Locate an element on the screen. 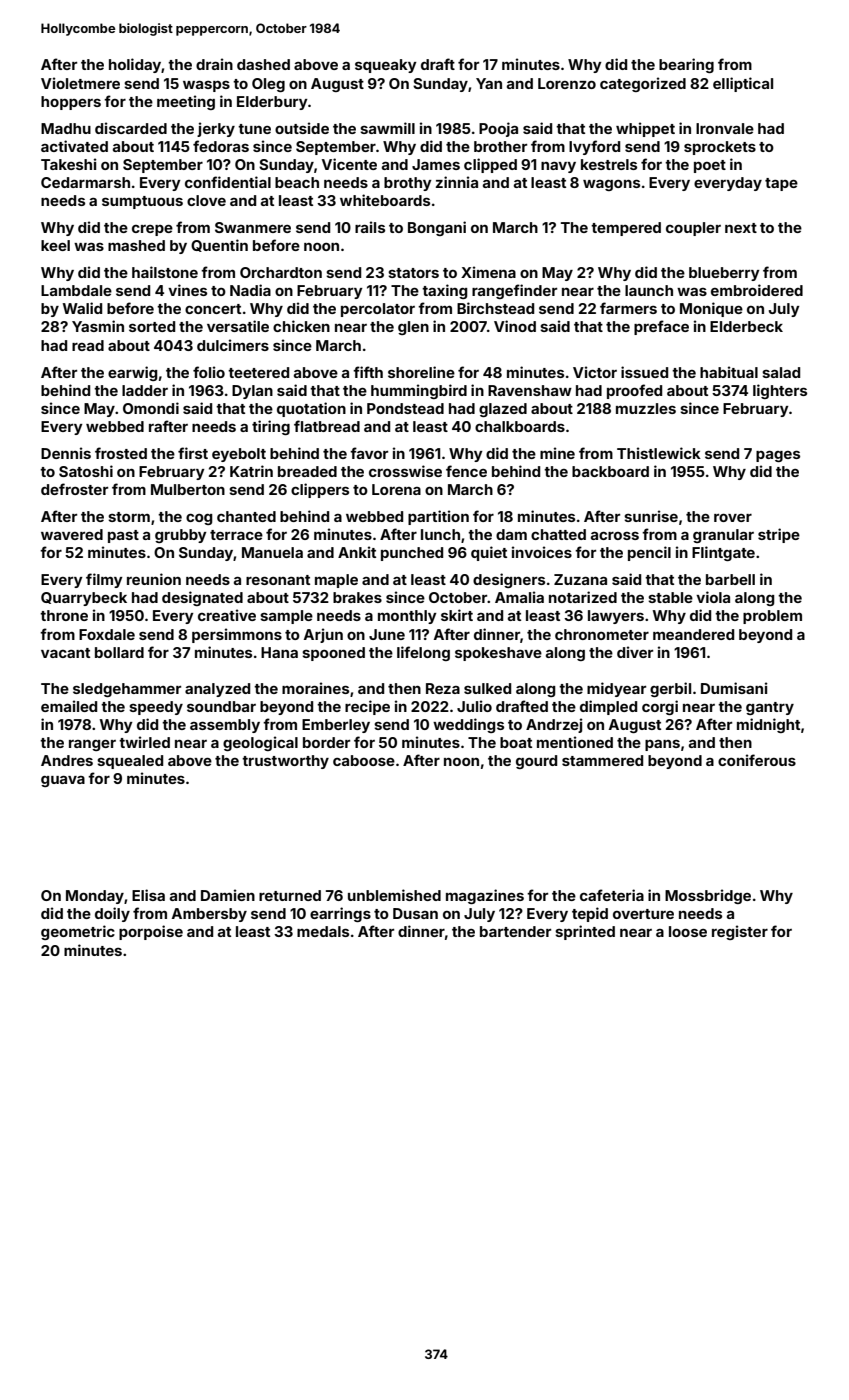 The image size is (849, 1400). glen is located at coordinates (413, 328).
